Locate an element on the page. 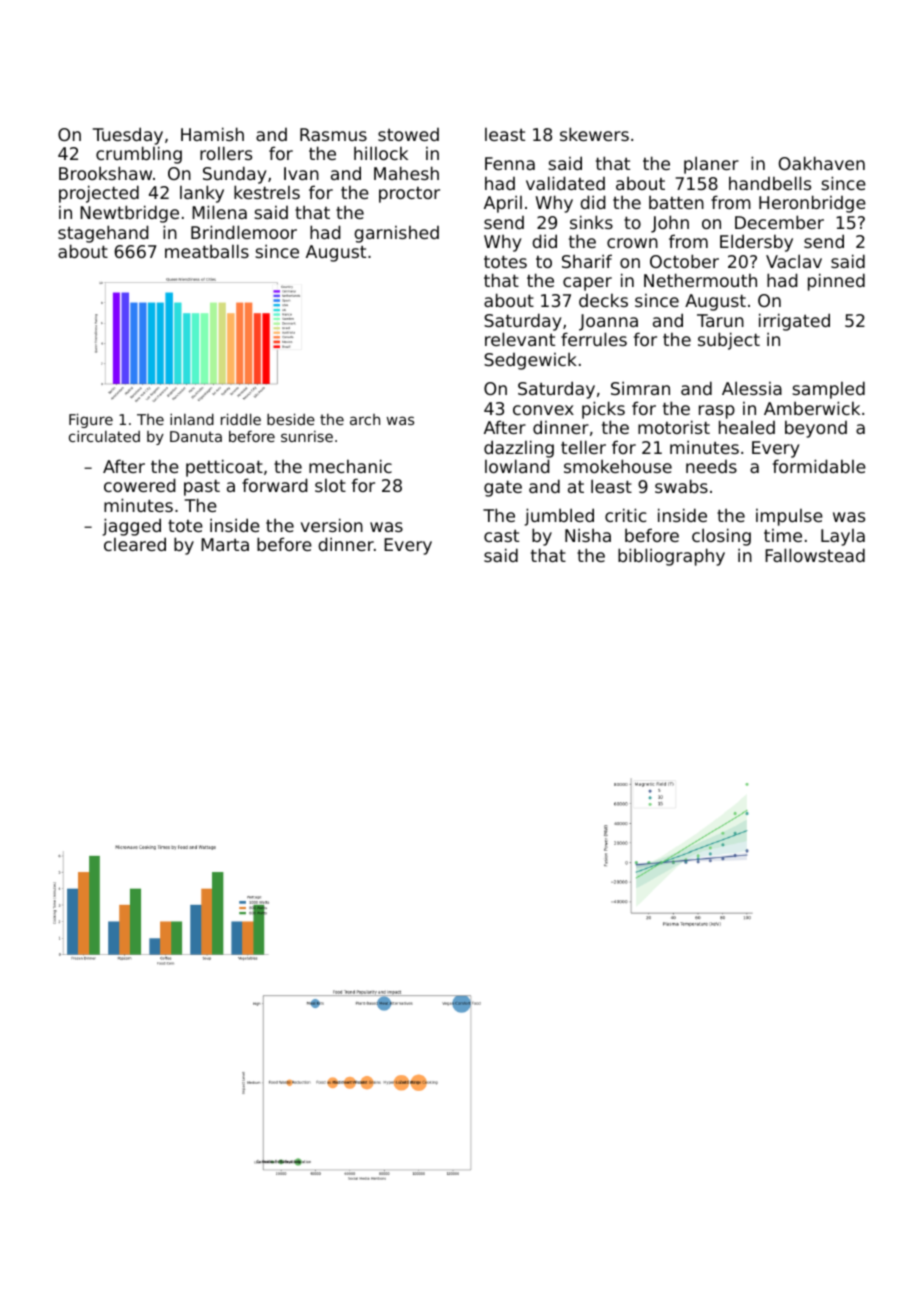 The height and width of the document is (1308, 924). cast is located at coordinates (501, 536).
